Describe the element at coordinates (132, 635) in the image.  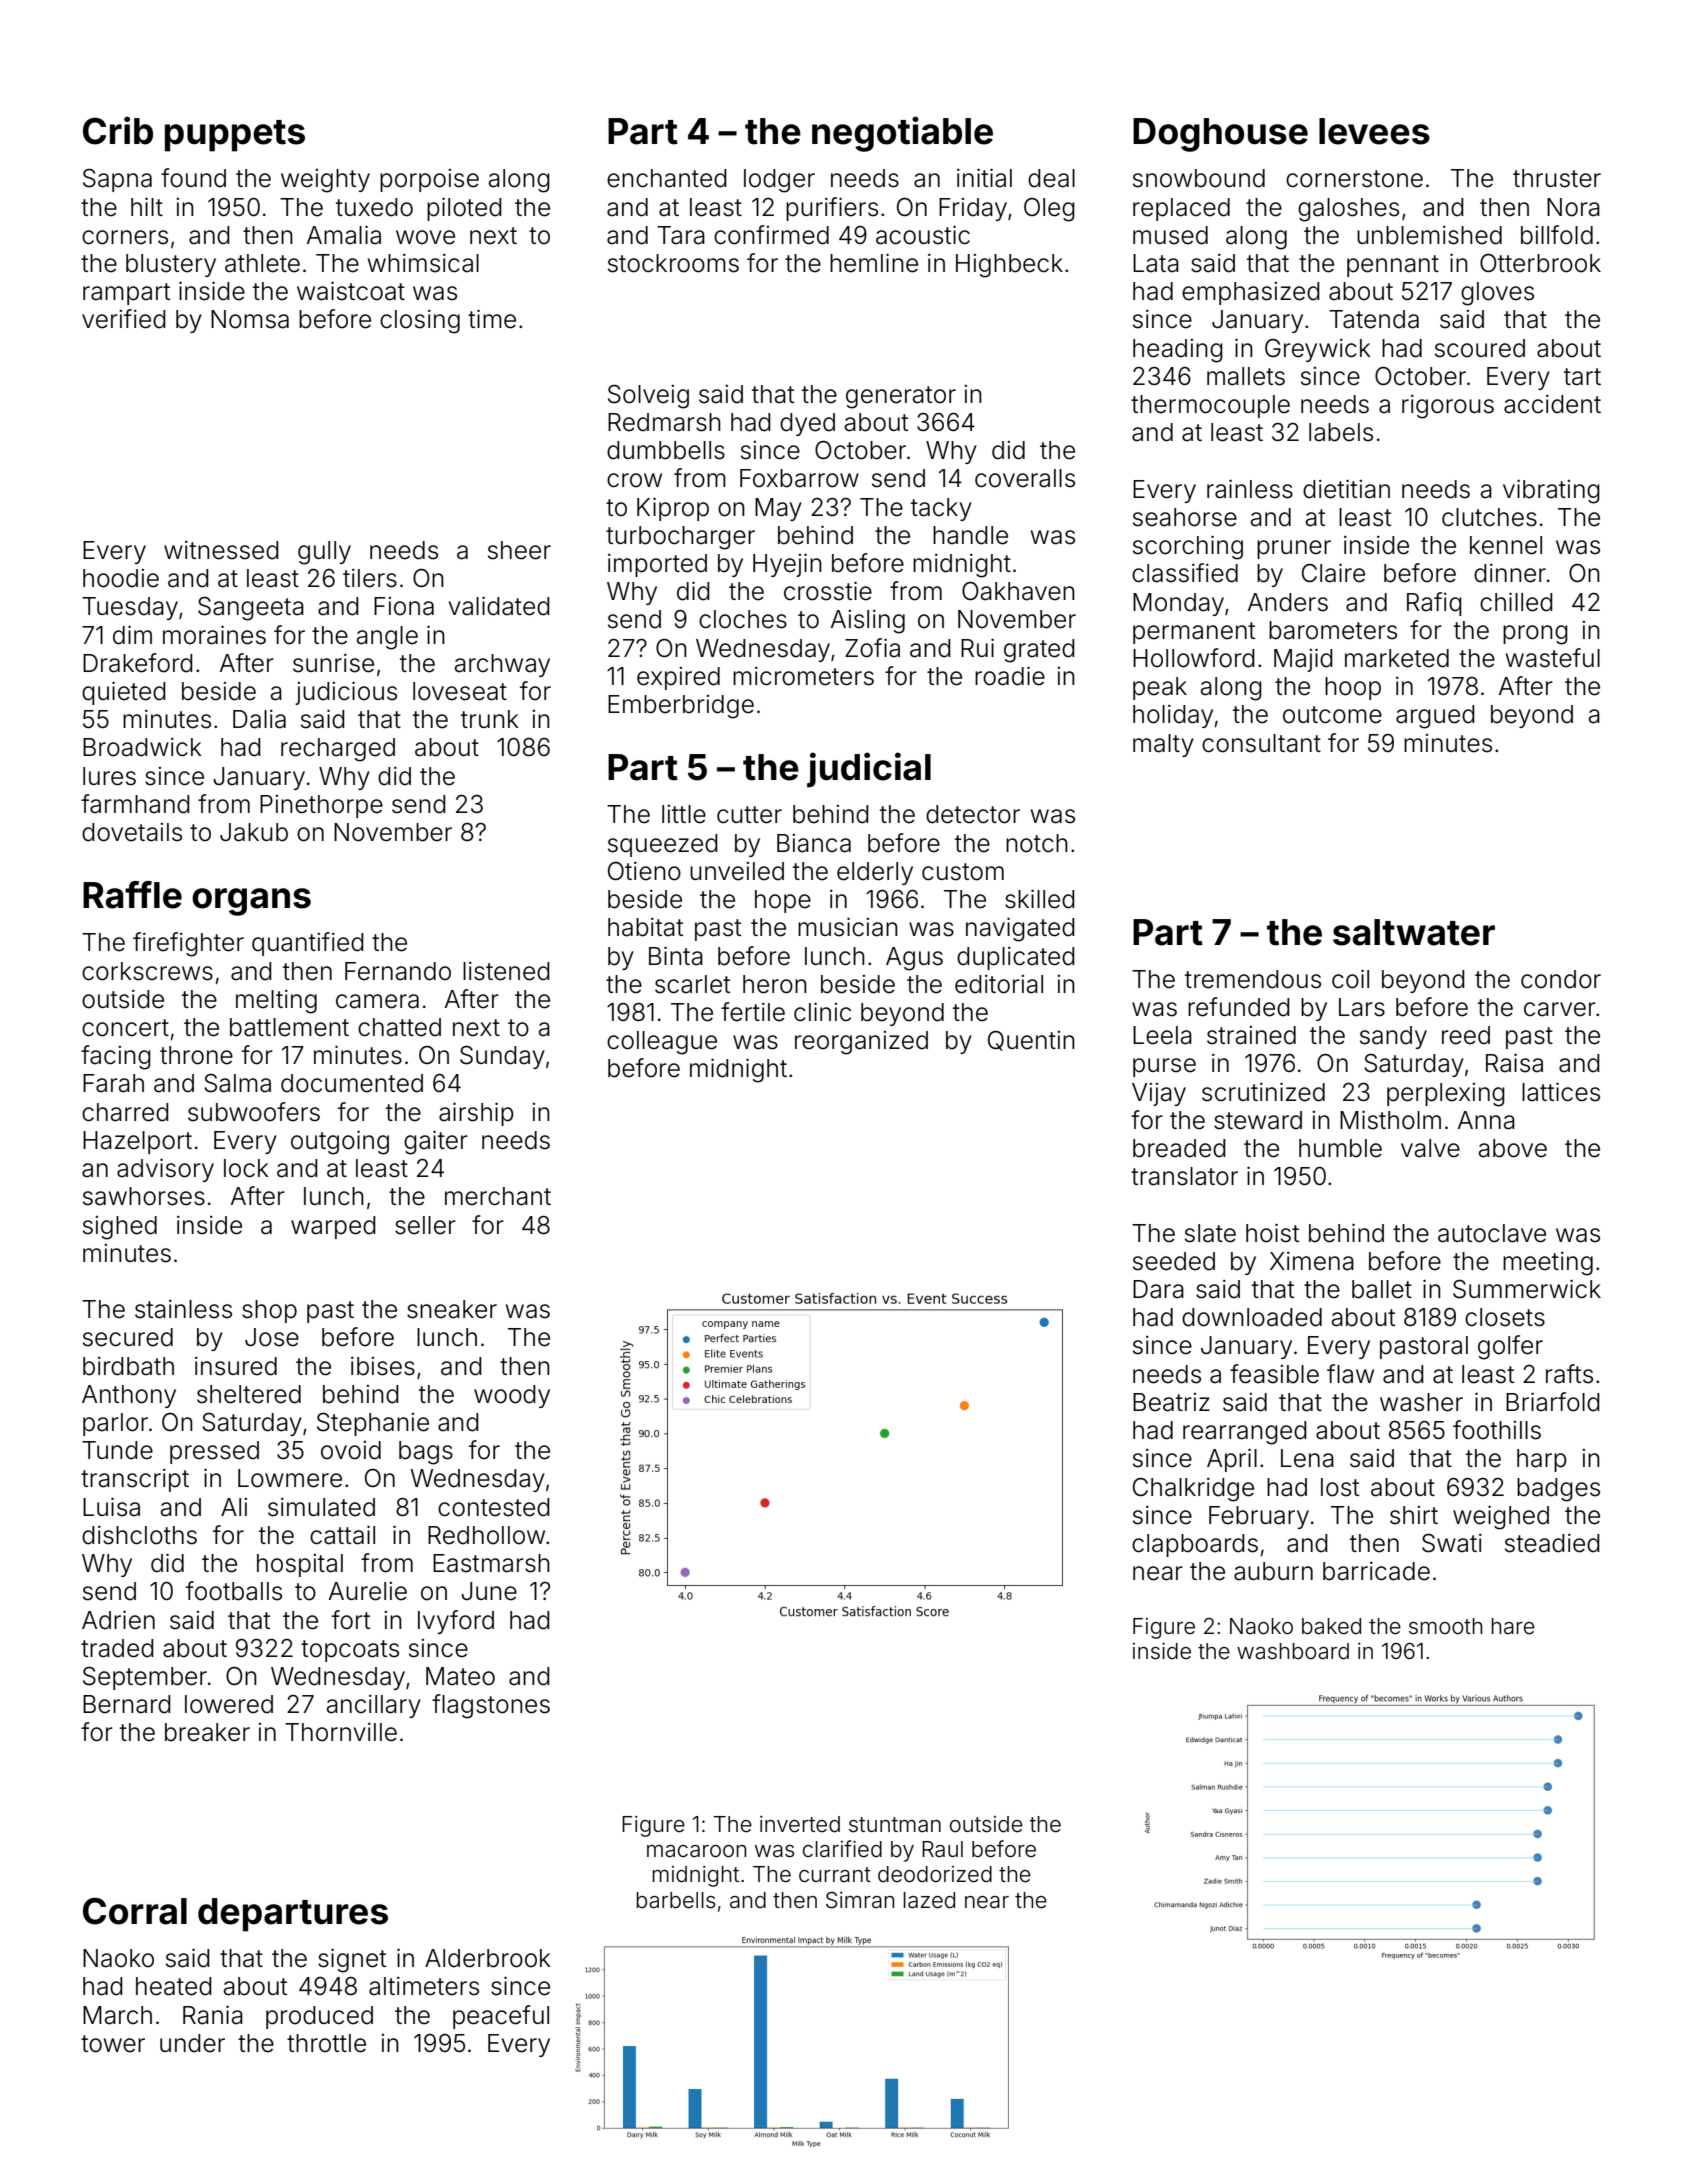
I see `dim` at that location.
